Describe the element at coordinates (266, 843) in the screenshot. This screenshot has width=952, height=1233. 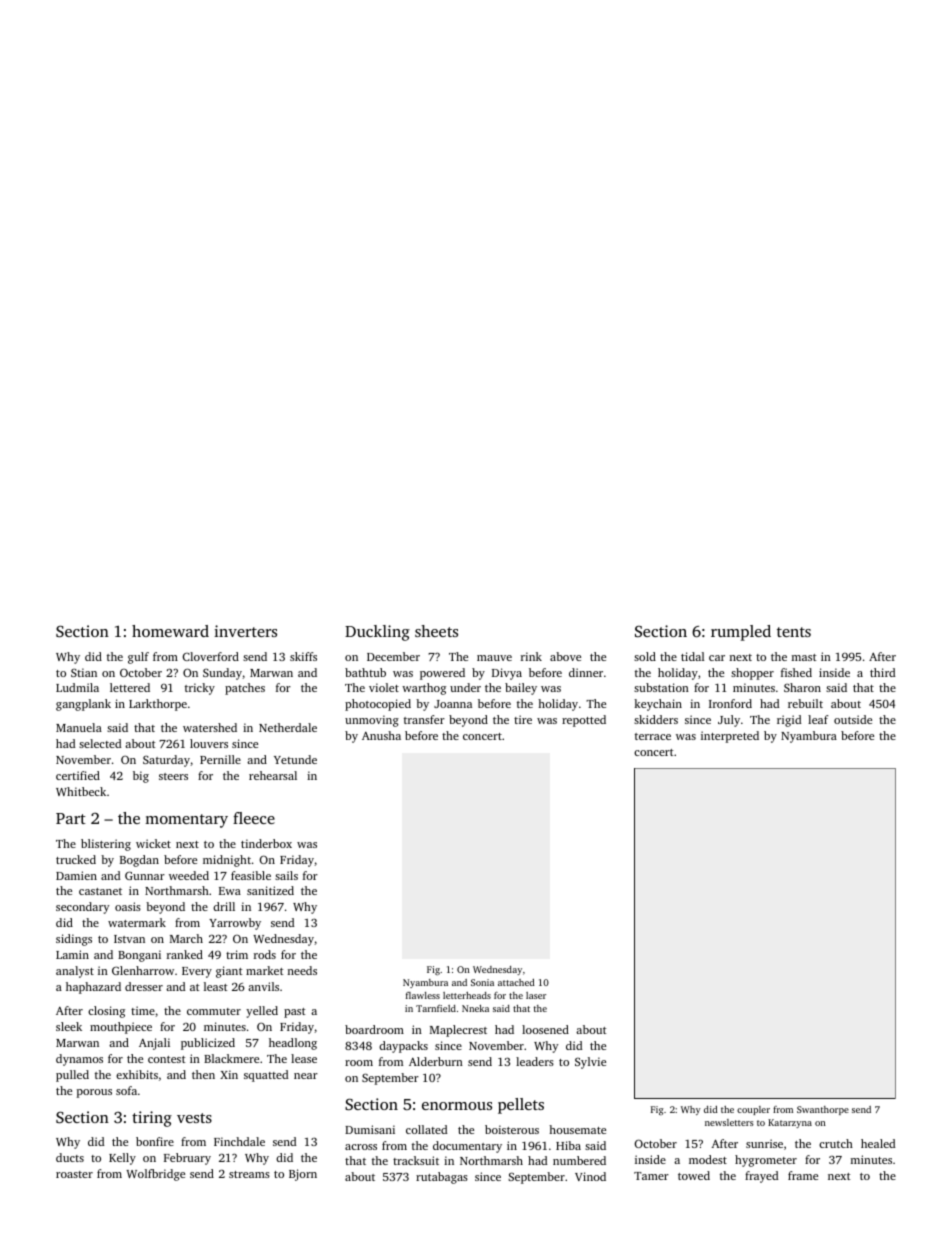
I see `tinderbox` at that location.
